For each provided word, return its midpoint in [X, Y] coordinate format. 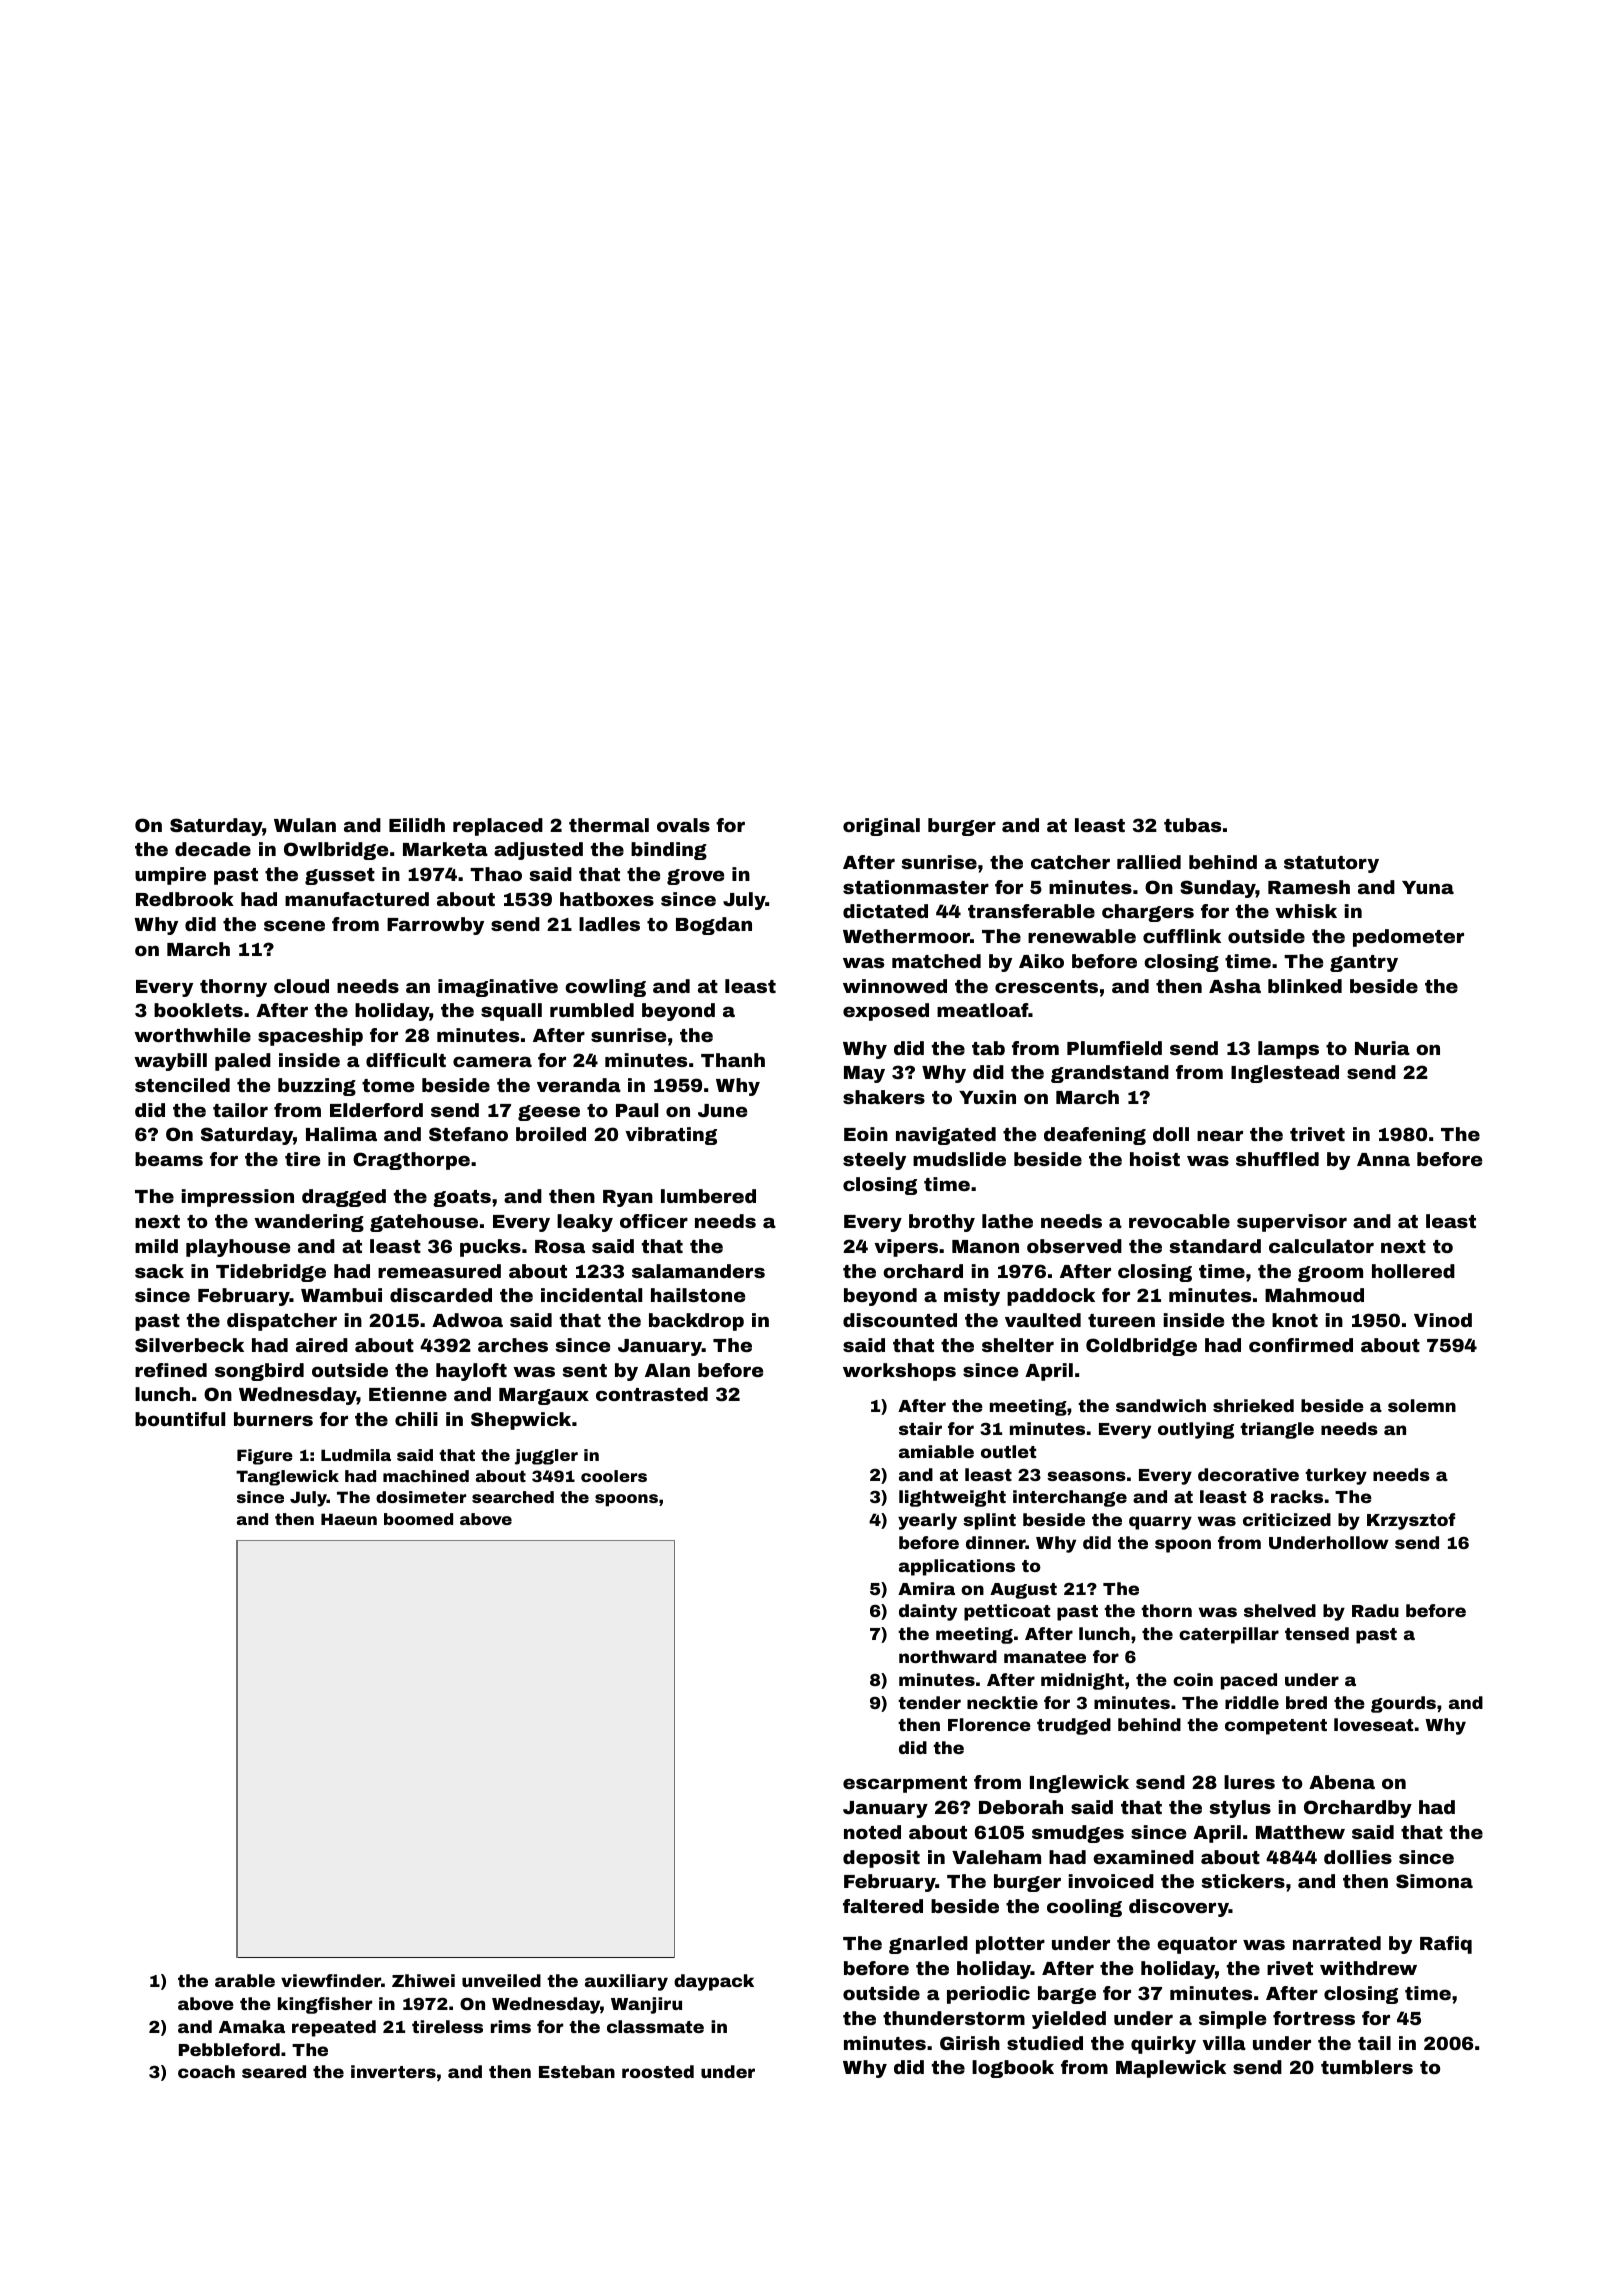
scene [294, 925]
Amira [926, 1588]
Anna [1383, 1159]
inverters [393, 2071]
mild [156, 1246]
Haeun [349, 1519]
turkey [1336, 1476]
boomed [418, 1519]
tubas [1192, 825]
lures [1249, 1782]
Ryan [628, 1198]
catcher [1070, 862]
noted [872, 1832]
